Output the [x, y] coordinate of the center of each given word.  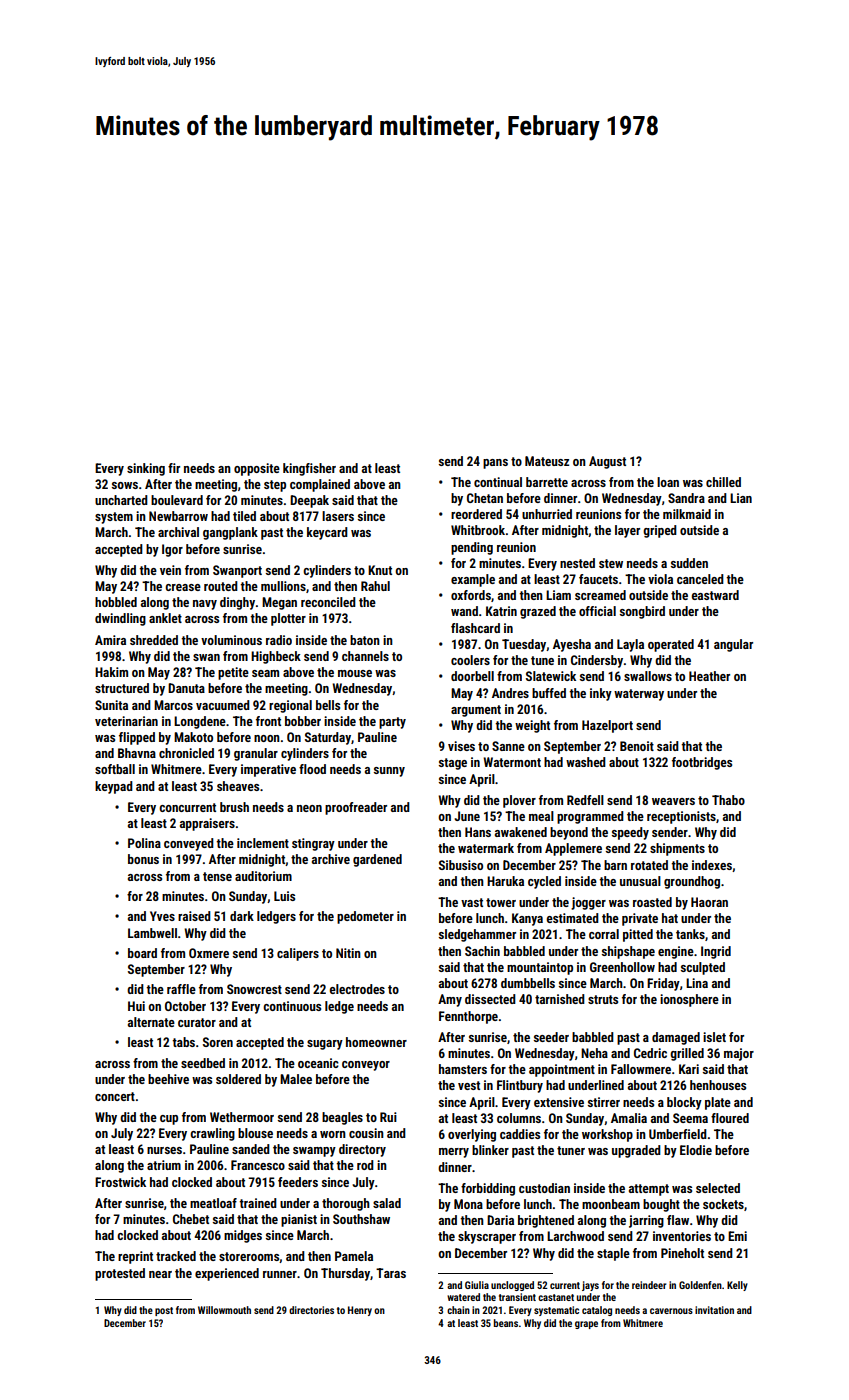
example [473, 580]
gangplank [230, 533]
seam [265, 673]
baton [365, 640]
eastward [715, 595]
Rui [388, 1117]
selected [718, 1188]
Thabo [728, 800]
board [142, 953]
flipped [137, 738]
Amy [450, 1000]
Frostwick [120, 1182]
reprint [135, 1257]
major [739, 1054]
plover [519, 801]
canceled [700, 579]
